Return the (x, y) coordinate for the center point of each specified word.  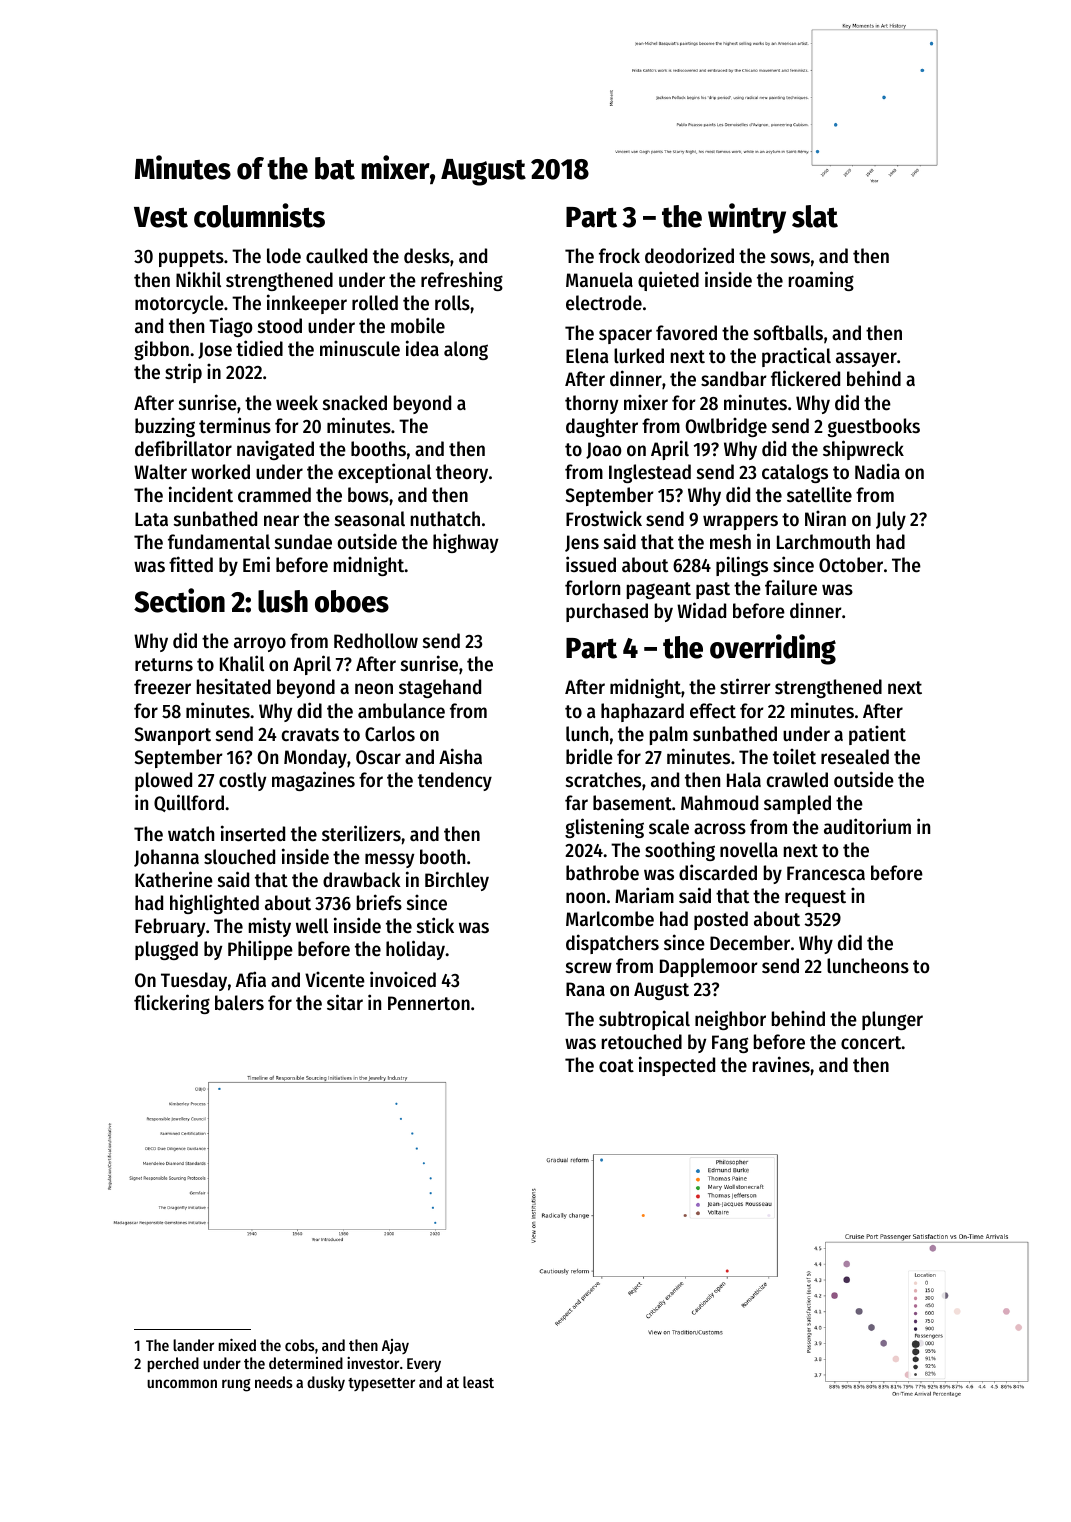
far (576, 802)
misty (270, 927)
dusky (326, 1383)
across (720, 829)
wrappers (740, 522)
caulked (336, 256)
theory (462, 473)
